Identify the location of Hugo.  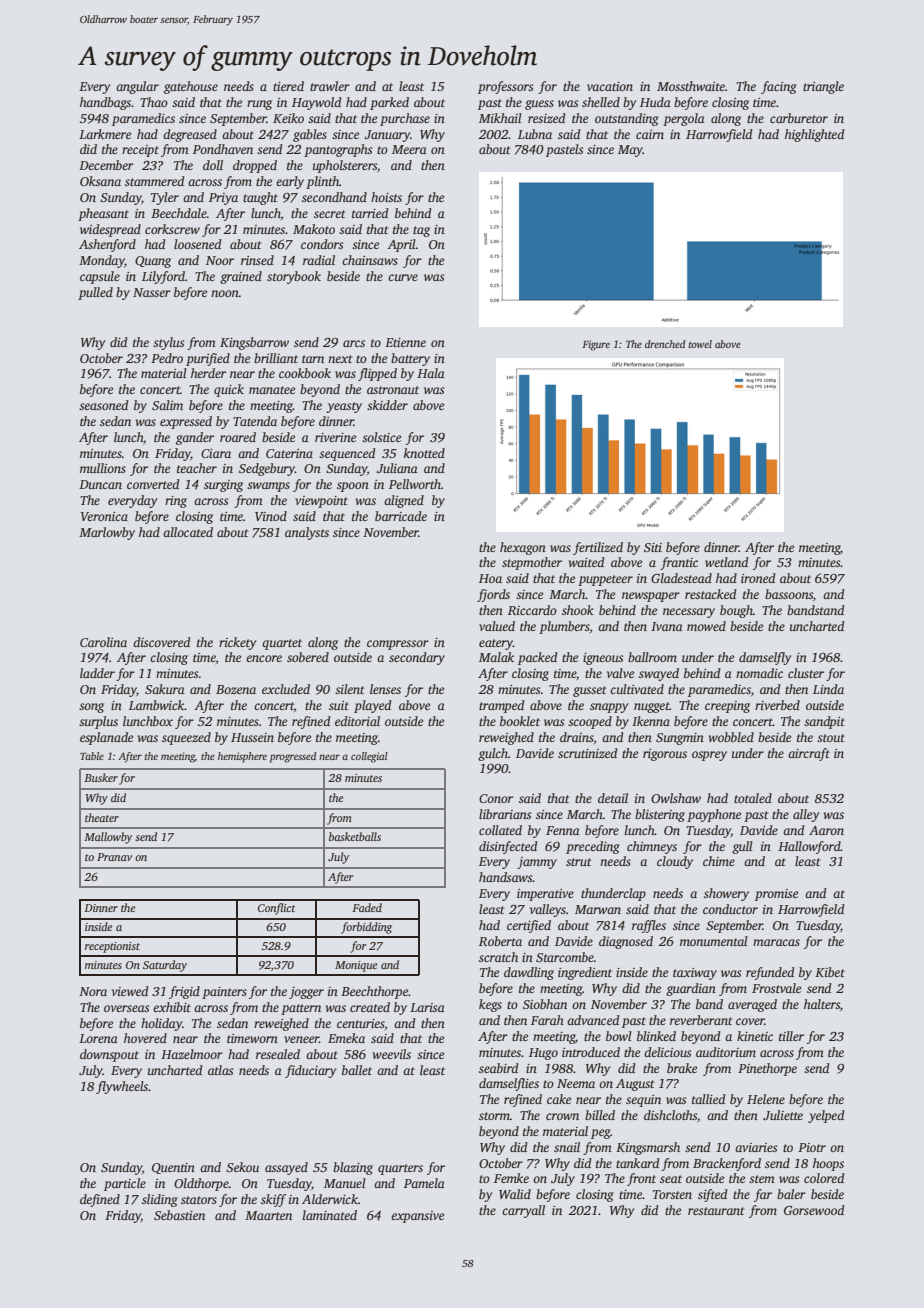
(543, 1054).
